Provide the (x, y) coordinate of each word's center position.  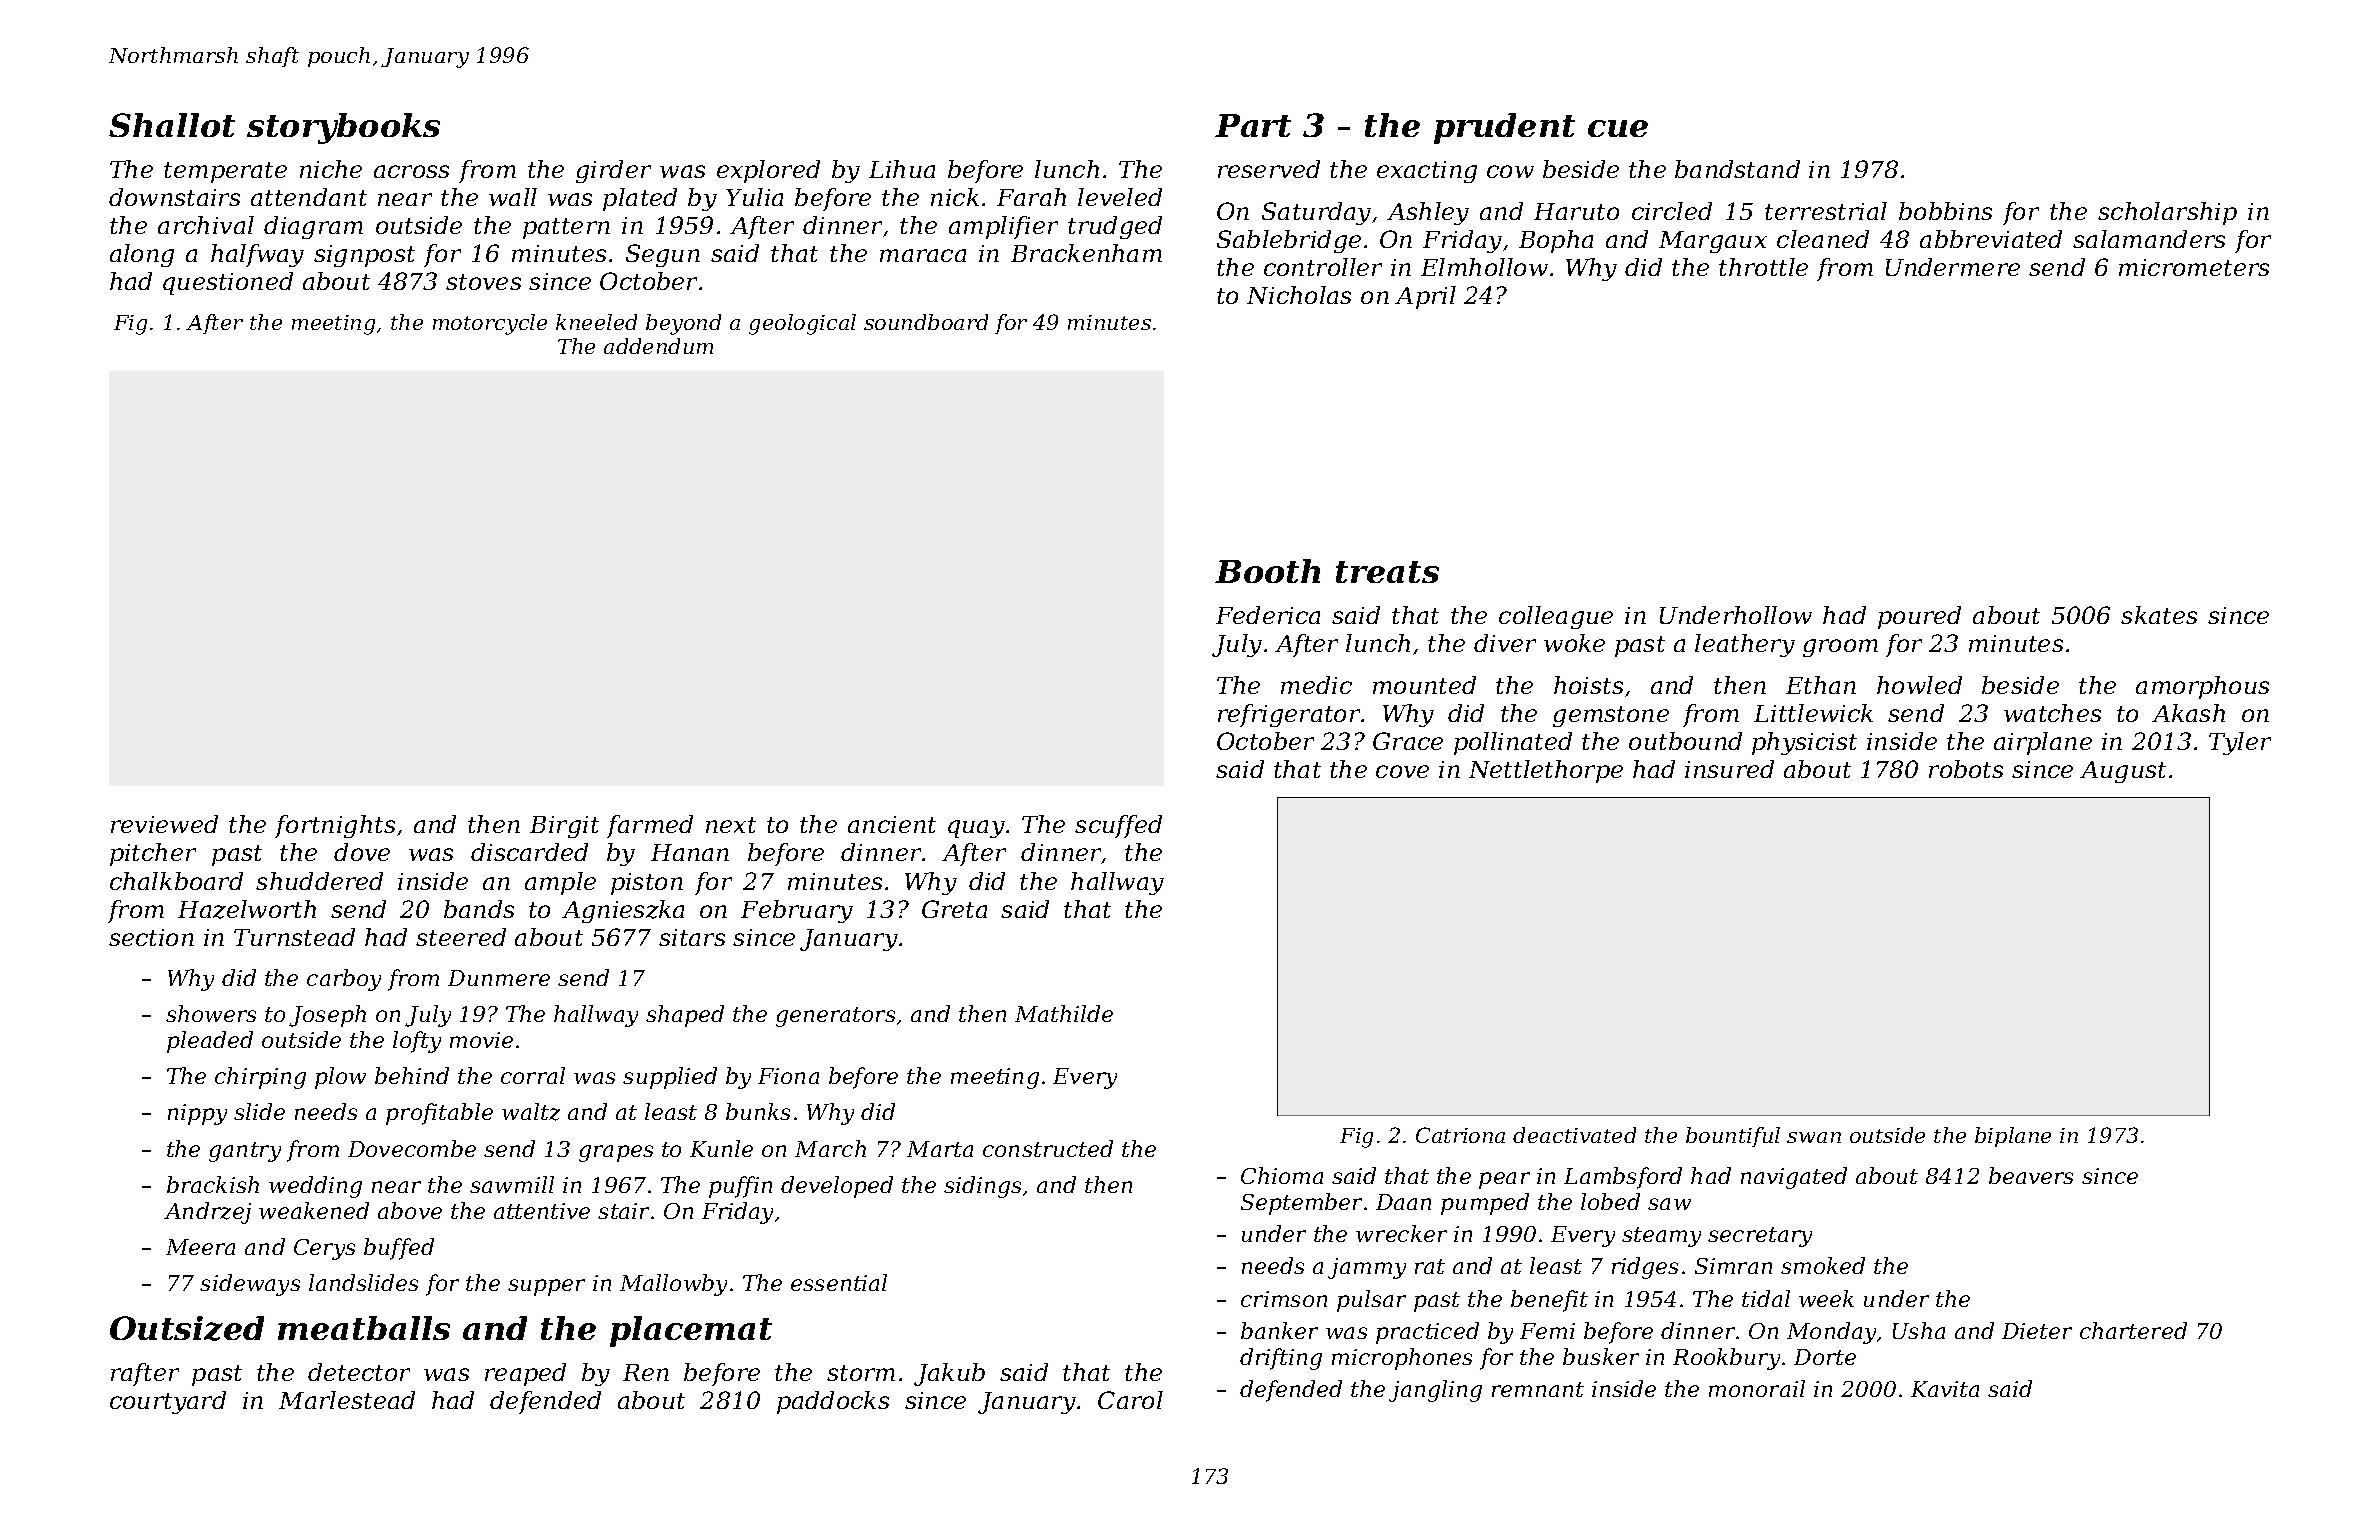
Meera (200, 1247)
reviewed (164, 824)
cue (1618, 128)
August (2123, 772)
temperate (225, 172)
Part (1253, 125)
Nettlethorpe (1546, 771)
